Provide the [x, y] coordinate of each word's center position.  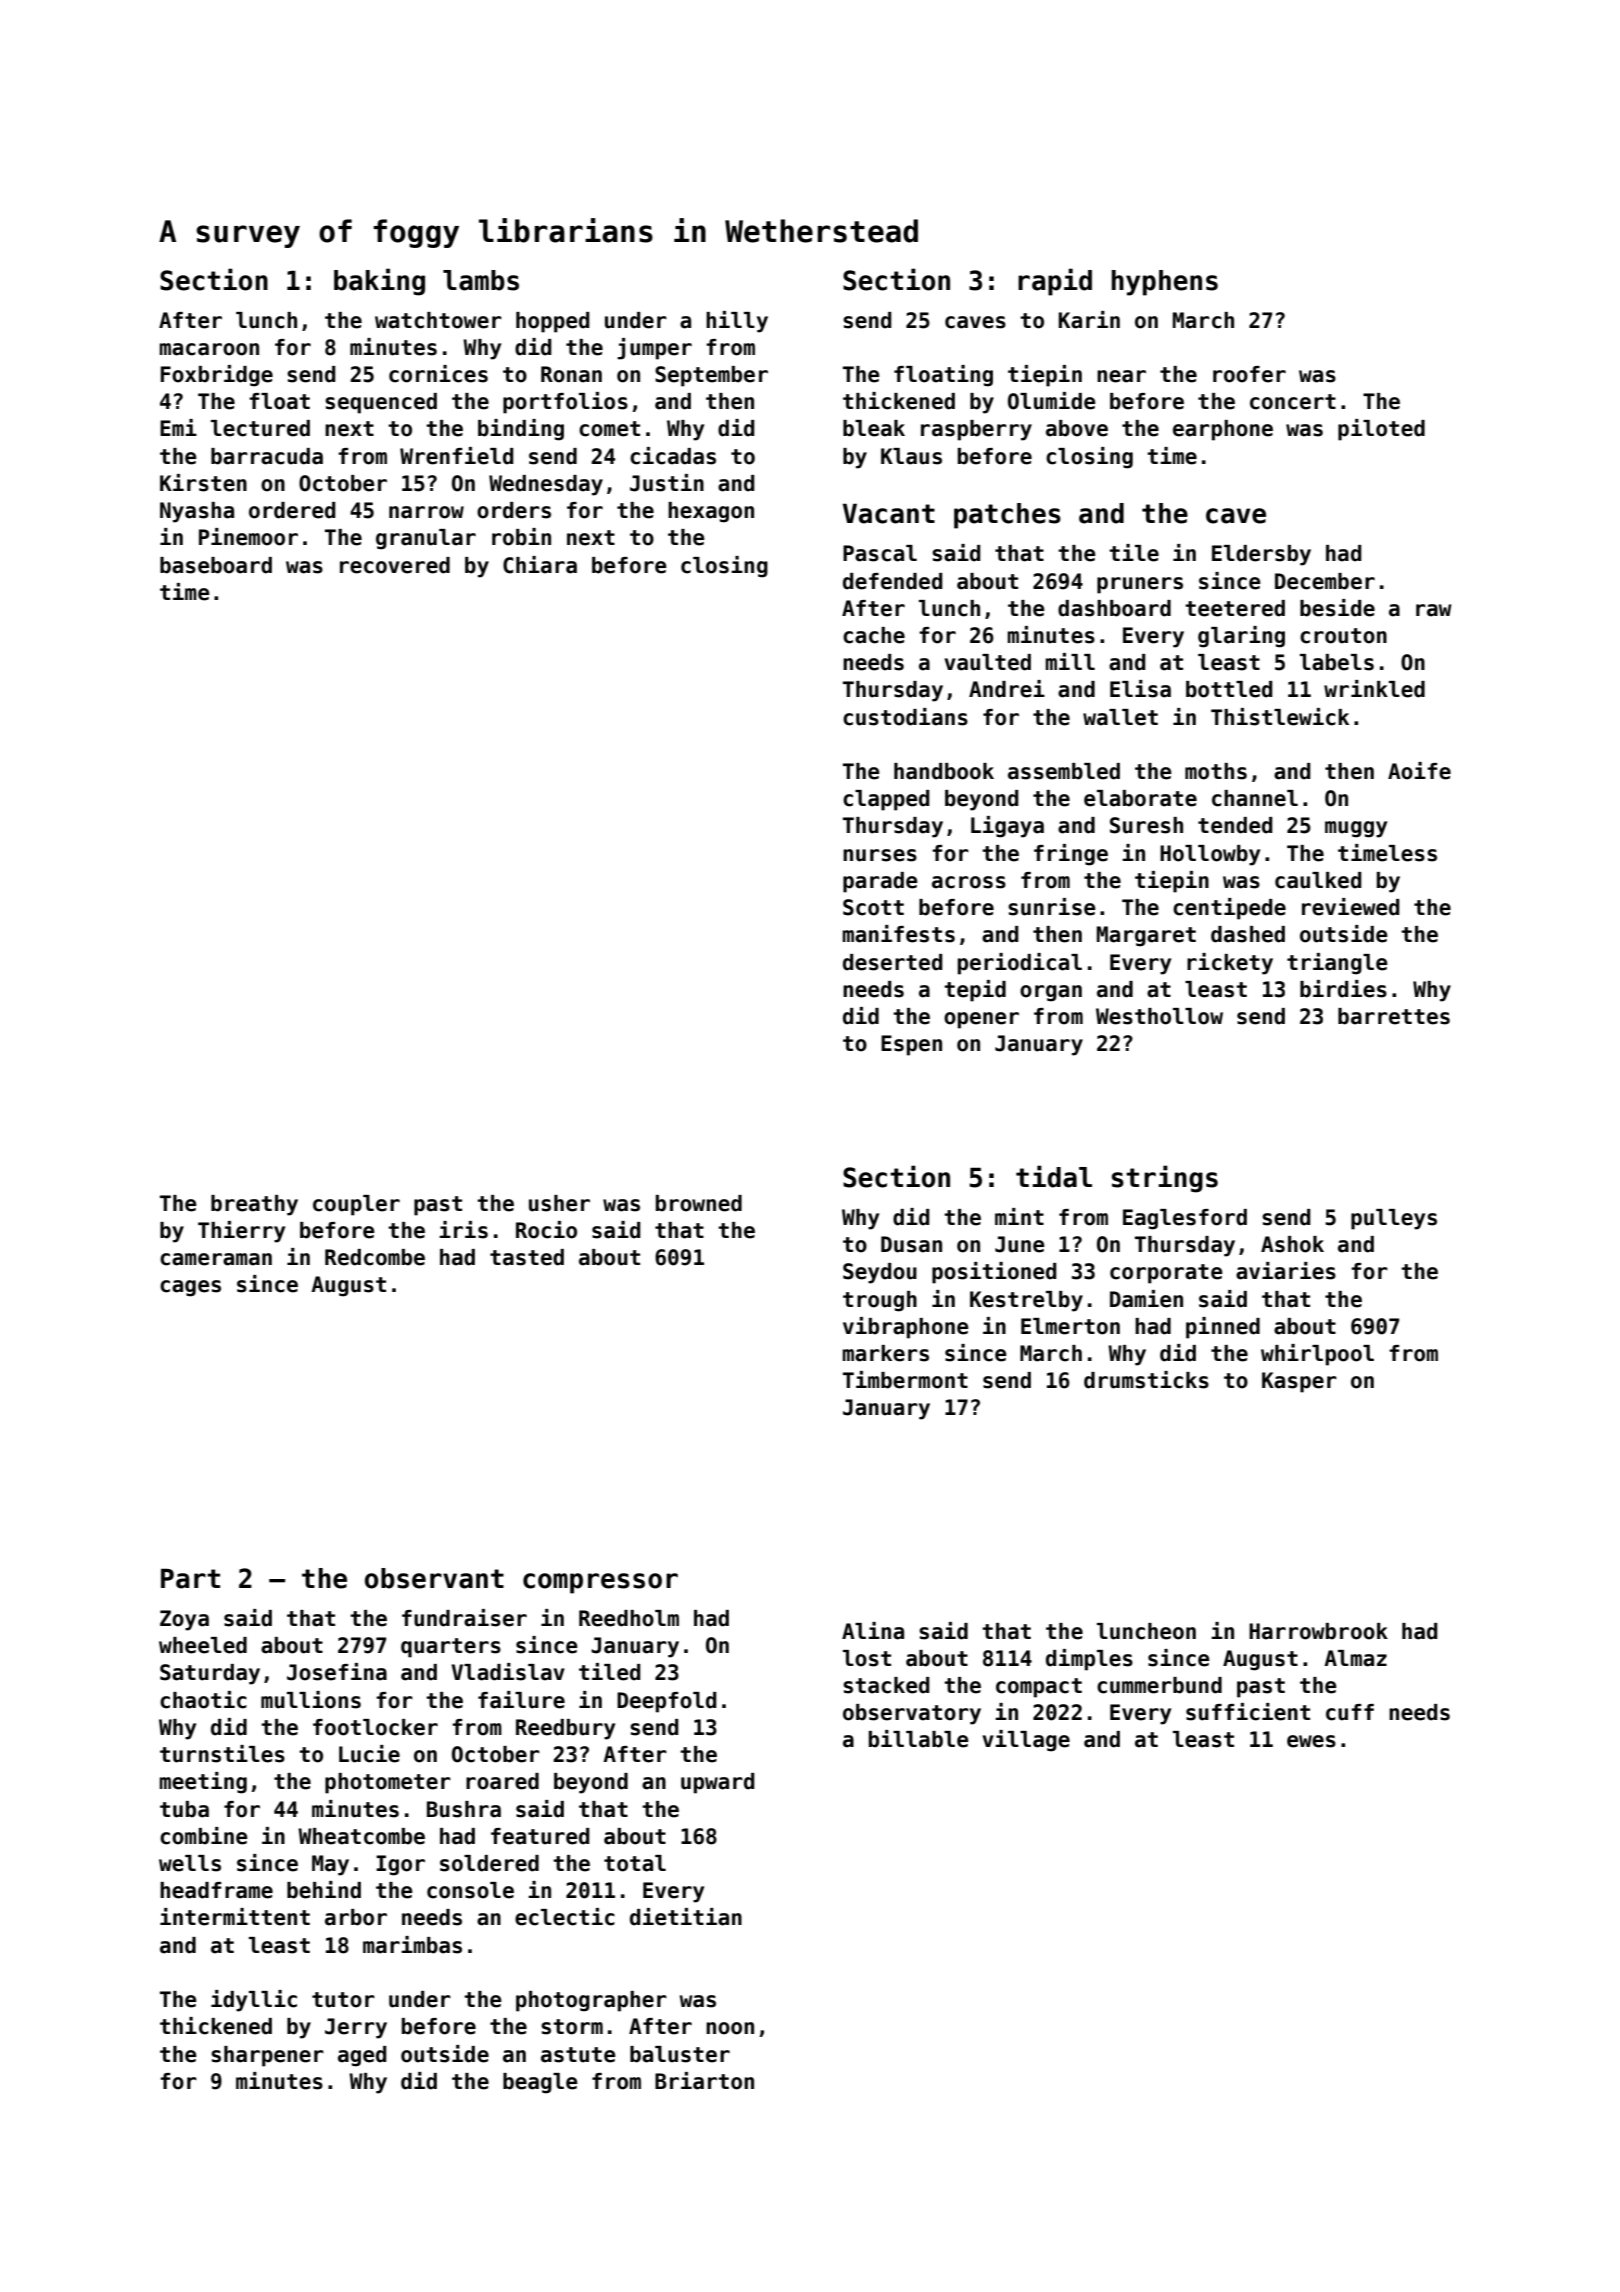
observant [434, 1578]
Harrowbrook [1318, 1631]
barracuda [267, 456]
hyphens [1165, 283]
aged [362, 2056]
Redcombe [375, 1257]
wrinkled [1374, 689]
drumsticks [1146, 1380]
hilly [737, 322]
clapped [886, 800]
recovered [395, 565]
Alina [873, 1631]
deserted [893, 962]
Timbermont [905, 1380]
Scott [873, 907]
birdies [1343, 989]
